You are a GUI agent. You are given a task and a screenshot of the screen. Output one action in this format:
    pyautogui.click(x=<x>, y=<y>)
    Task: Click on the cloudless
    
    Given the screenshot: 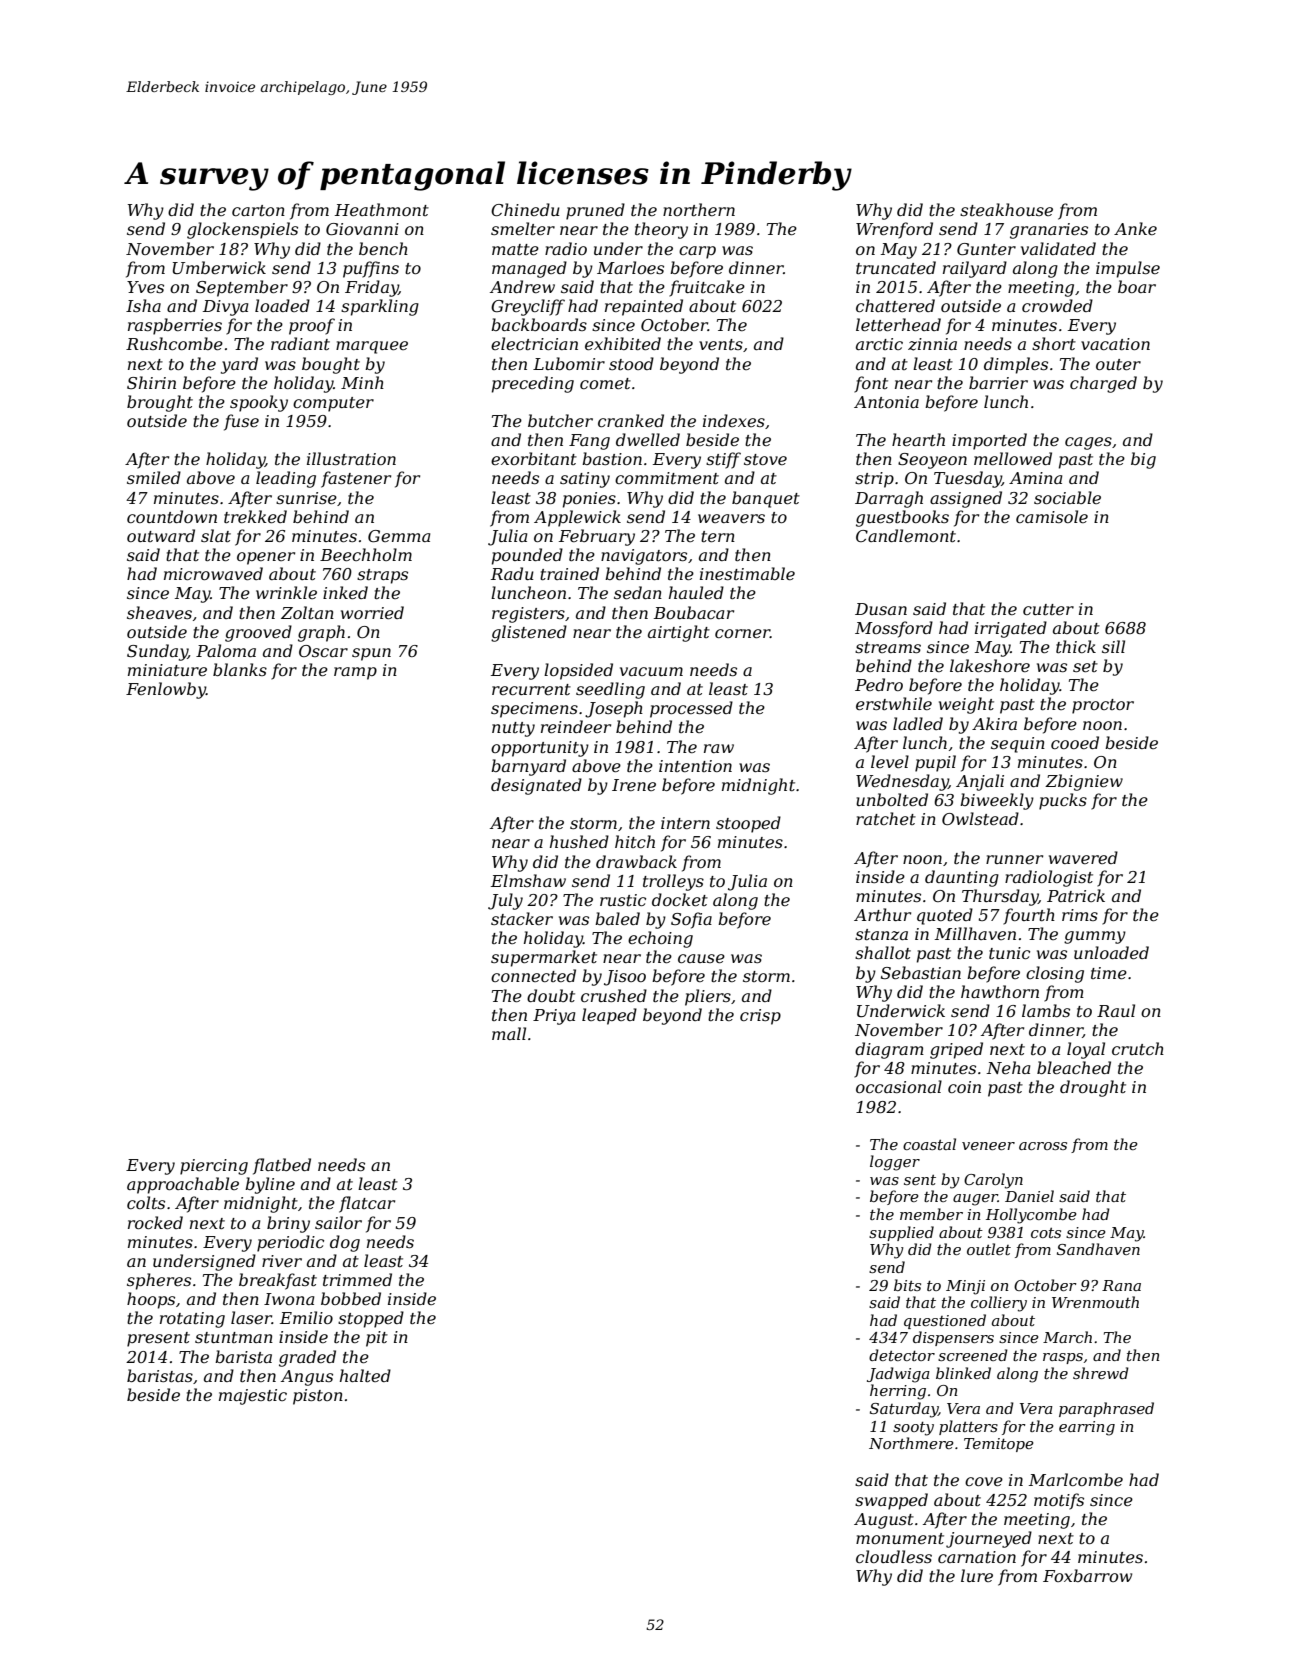 What is the action you would take?
    pyautogui.click(x=894, y=1556)
